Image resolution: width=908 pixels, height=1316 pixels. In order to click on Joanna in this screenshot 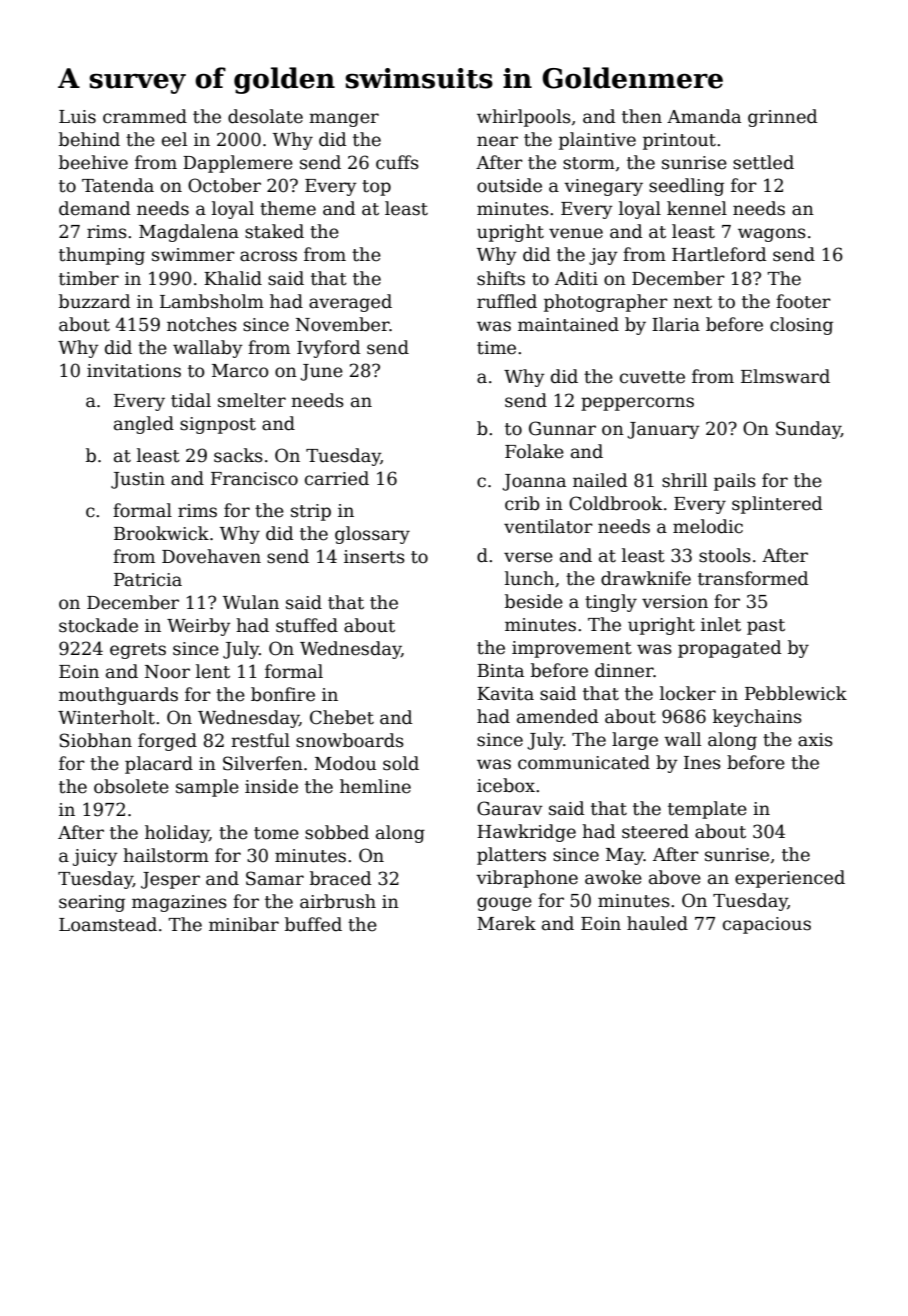, I will do `click(534, 482)`.
